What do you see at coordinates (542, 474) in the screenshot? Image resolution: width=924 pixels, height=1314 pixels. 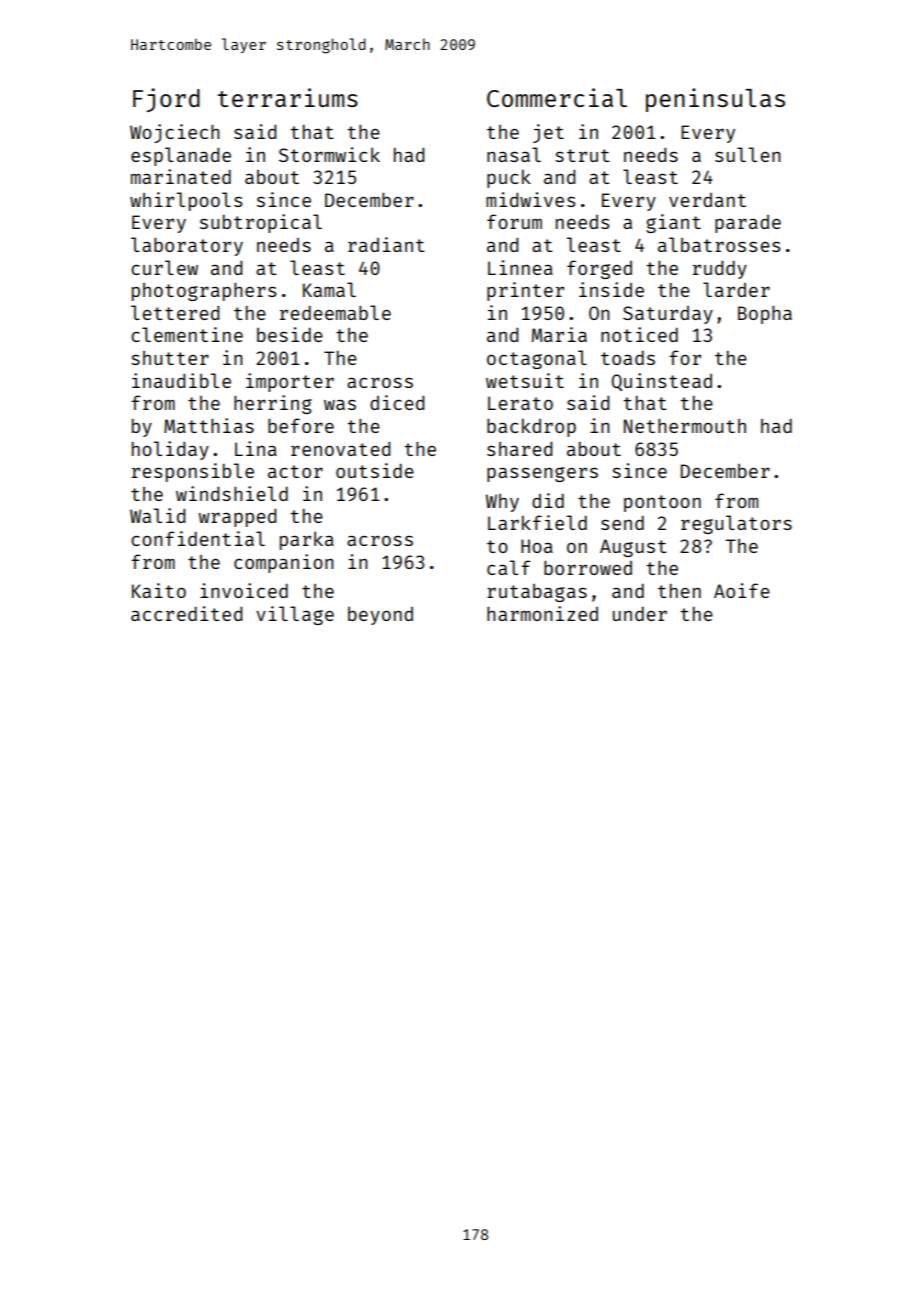 I see `passengers` at bounding box center [542, 474].
